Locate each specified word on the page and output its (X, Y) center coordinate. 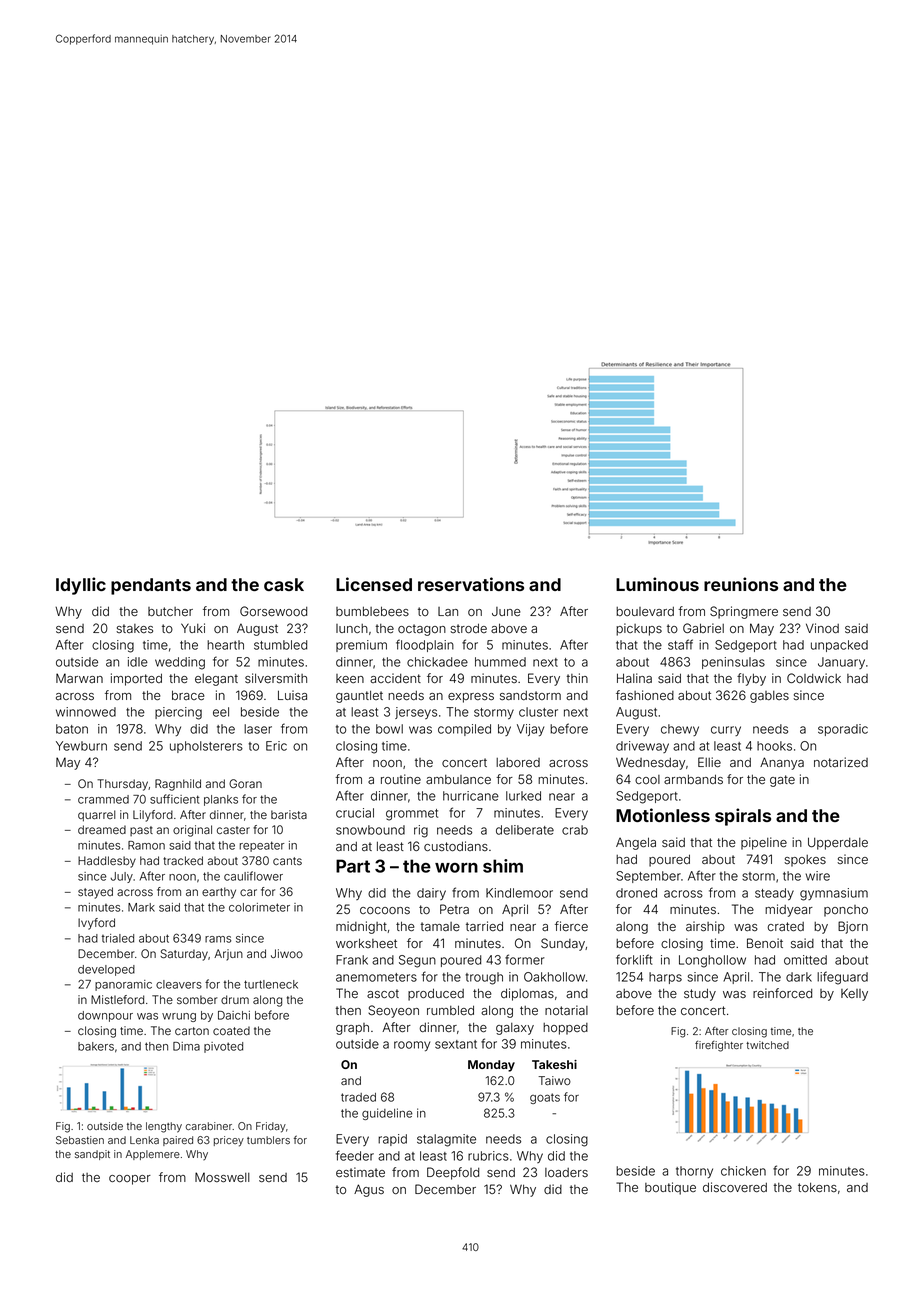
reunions (741, 584)
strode (468, 628)
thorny (694, 1172)
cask (284, 584)
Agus (369, 1190)
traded (358, 1097)
